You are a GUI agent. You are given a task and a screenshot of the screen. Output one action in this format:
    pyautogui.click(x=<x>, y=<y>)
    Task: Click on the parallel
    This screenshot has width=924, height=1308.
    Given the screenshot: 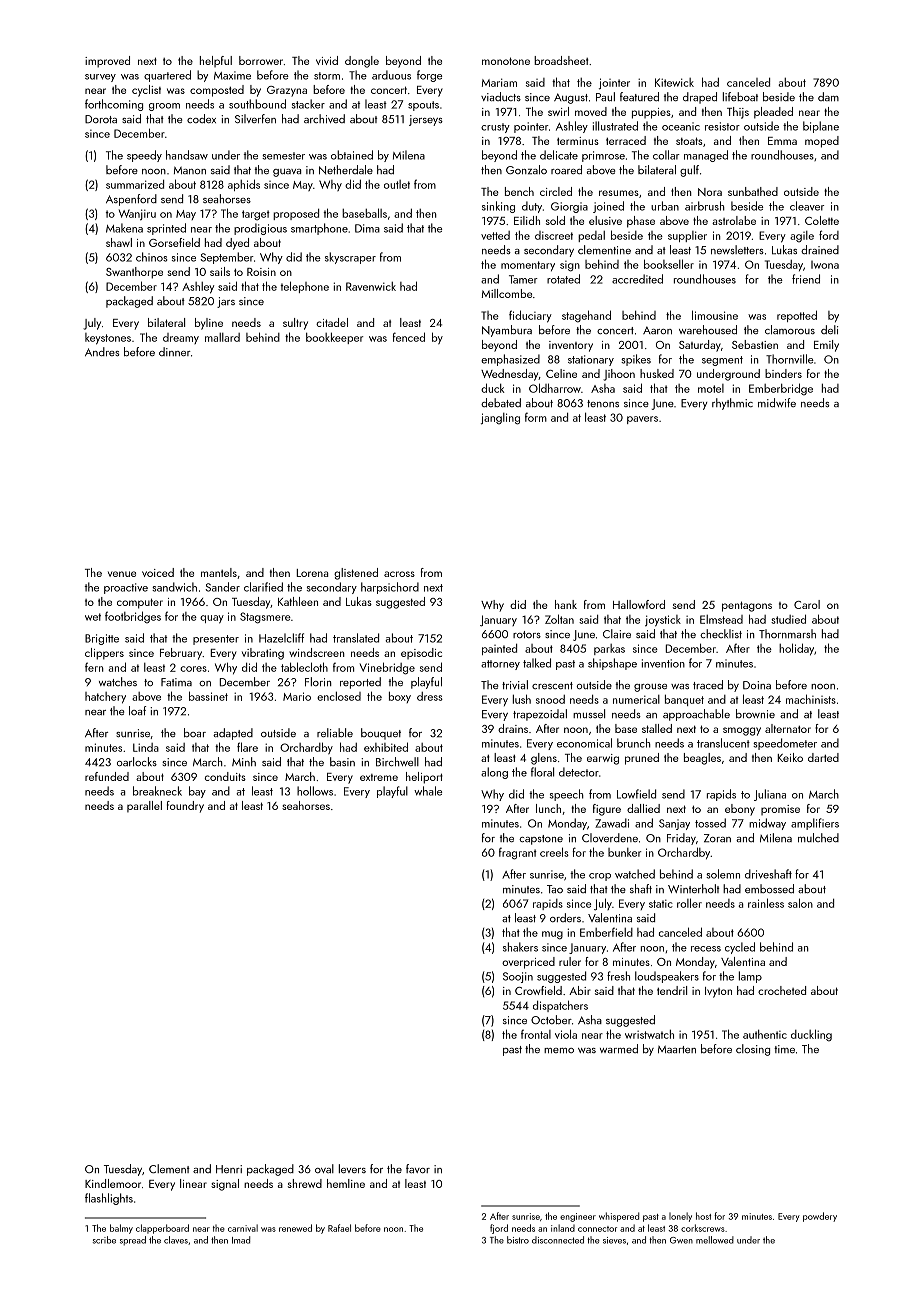 What is the action you would take?
    pyautogui.click(x=144, y=806)
